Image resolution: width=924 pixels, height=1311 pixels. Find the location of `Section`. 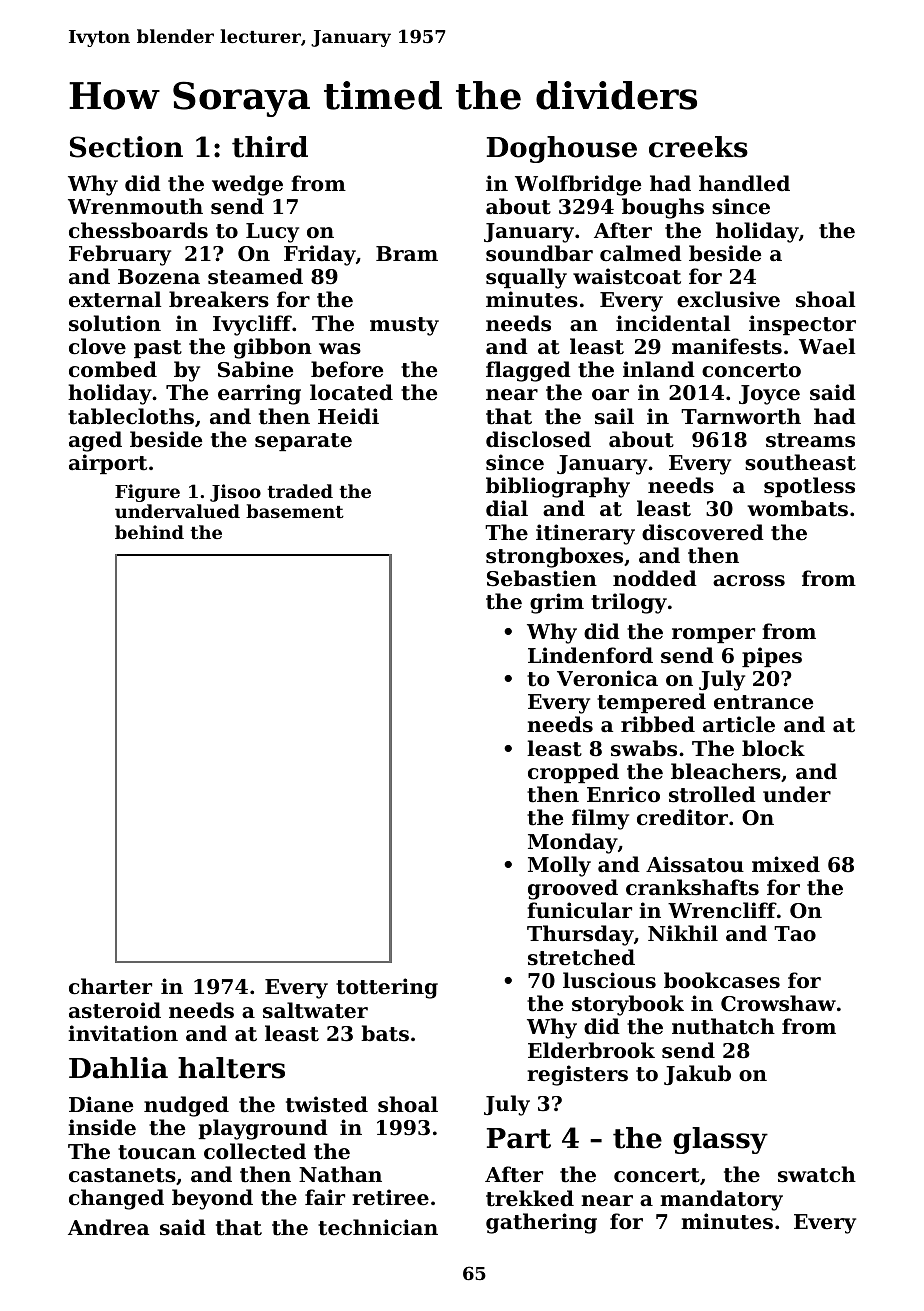

Section is located at coordinates (126, 147).
